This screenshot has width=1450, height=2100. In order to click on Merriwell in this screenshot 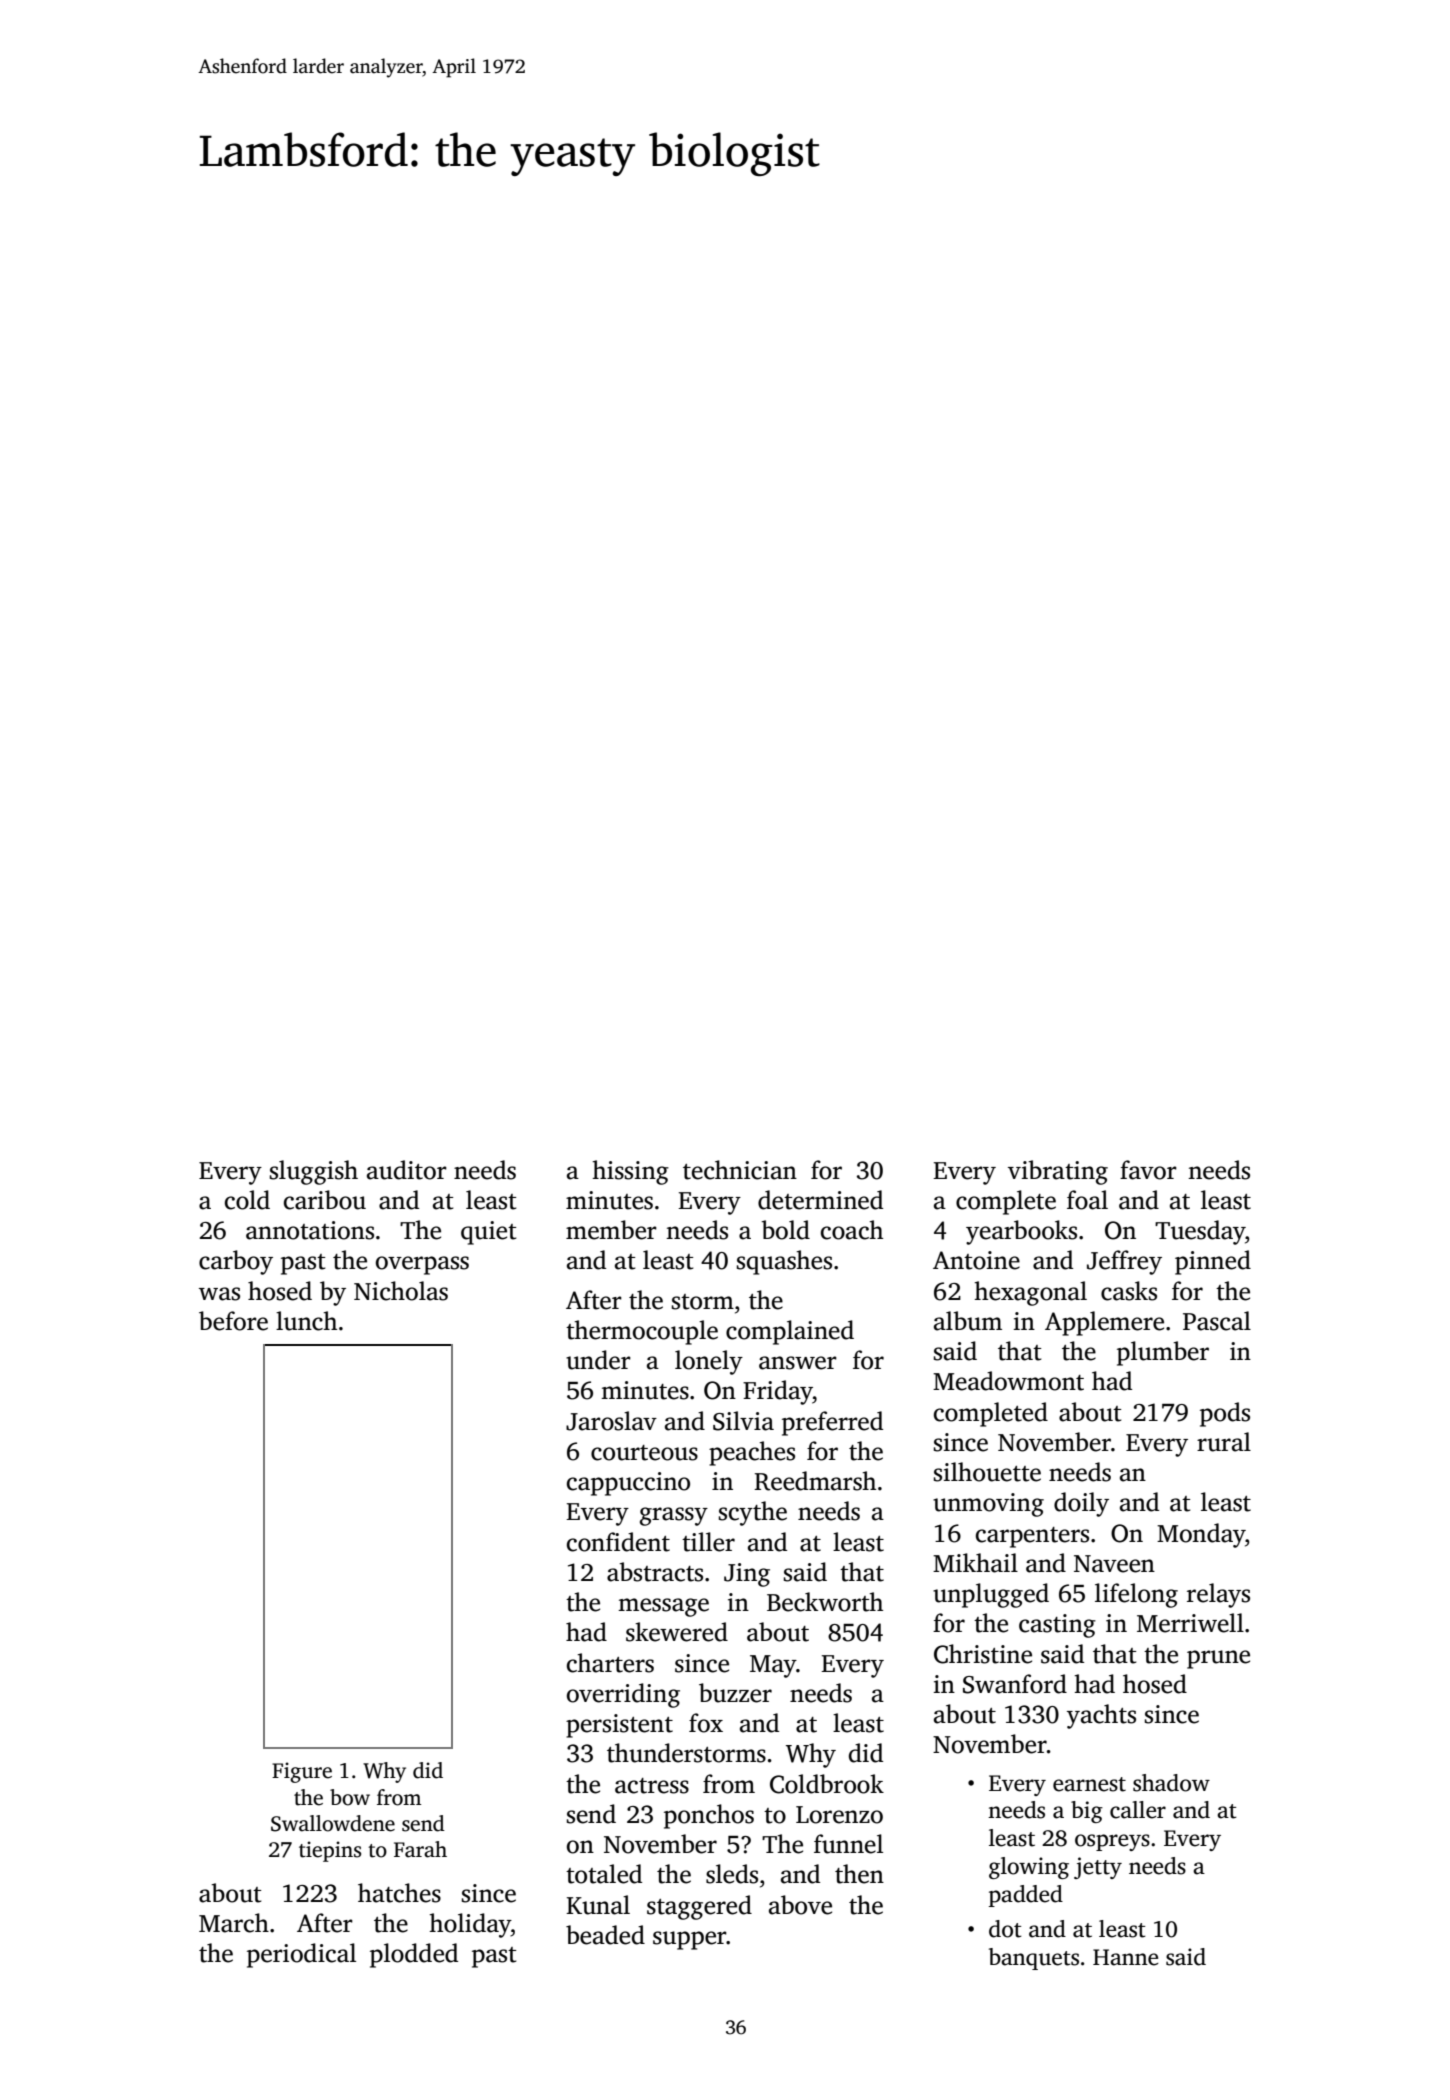, I will do `click(1190, 1623)`.
